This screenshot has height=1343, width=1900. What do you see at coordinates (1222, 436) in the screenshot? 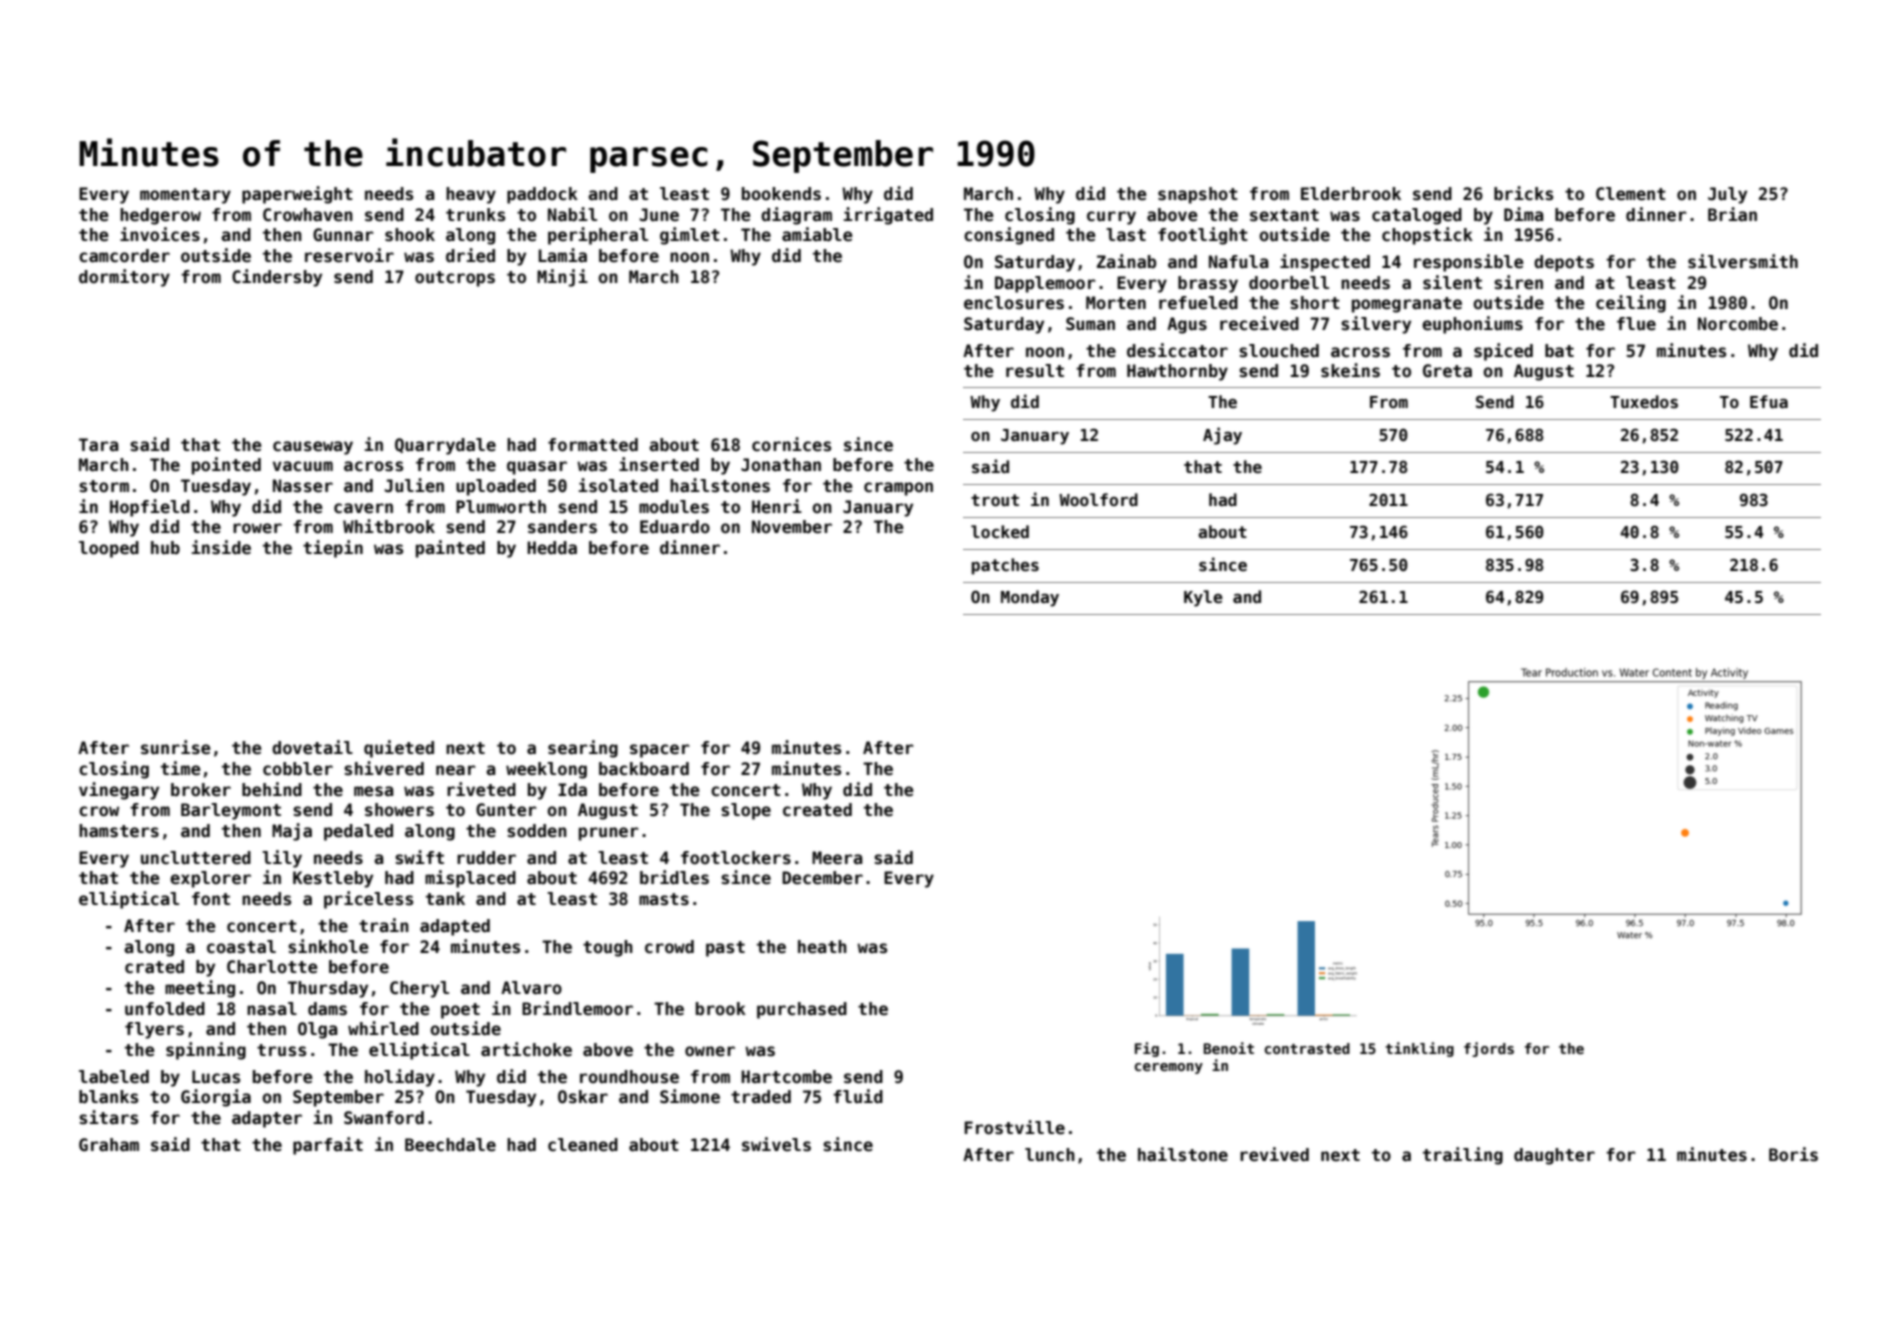
I see `Ajay` at bounding box center [1222, 436].
